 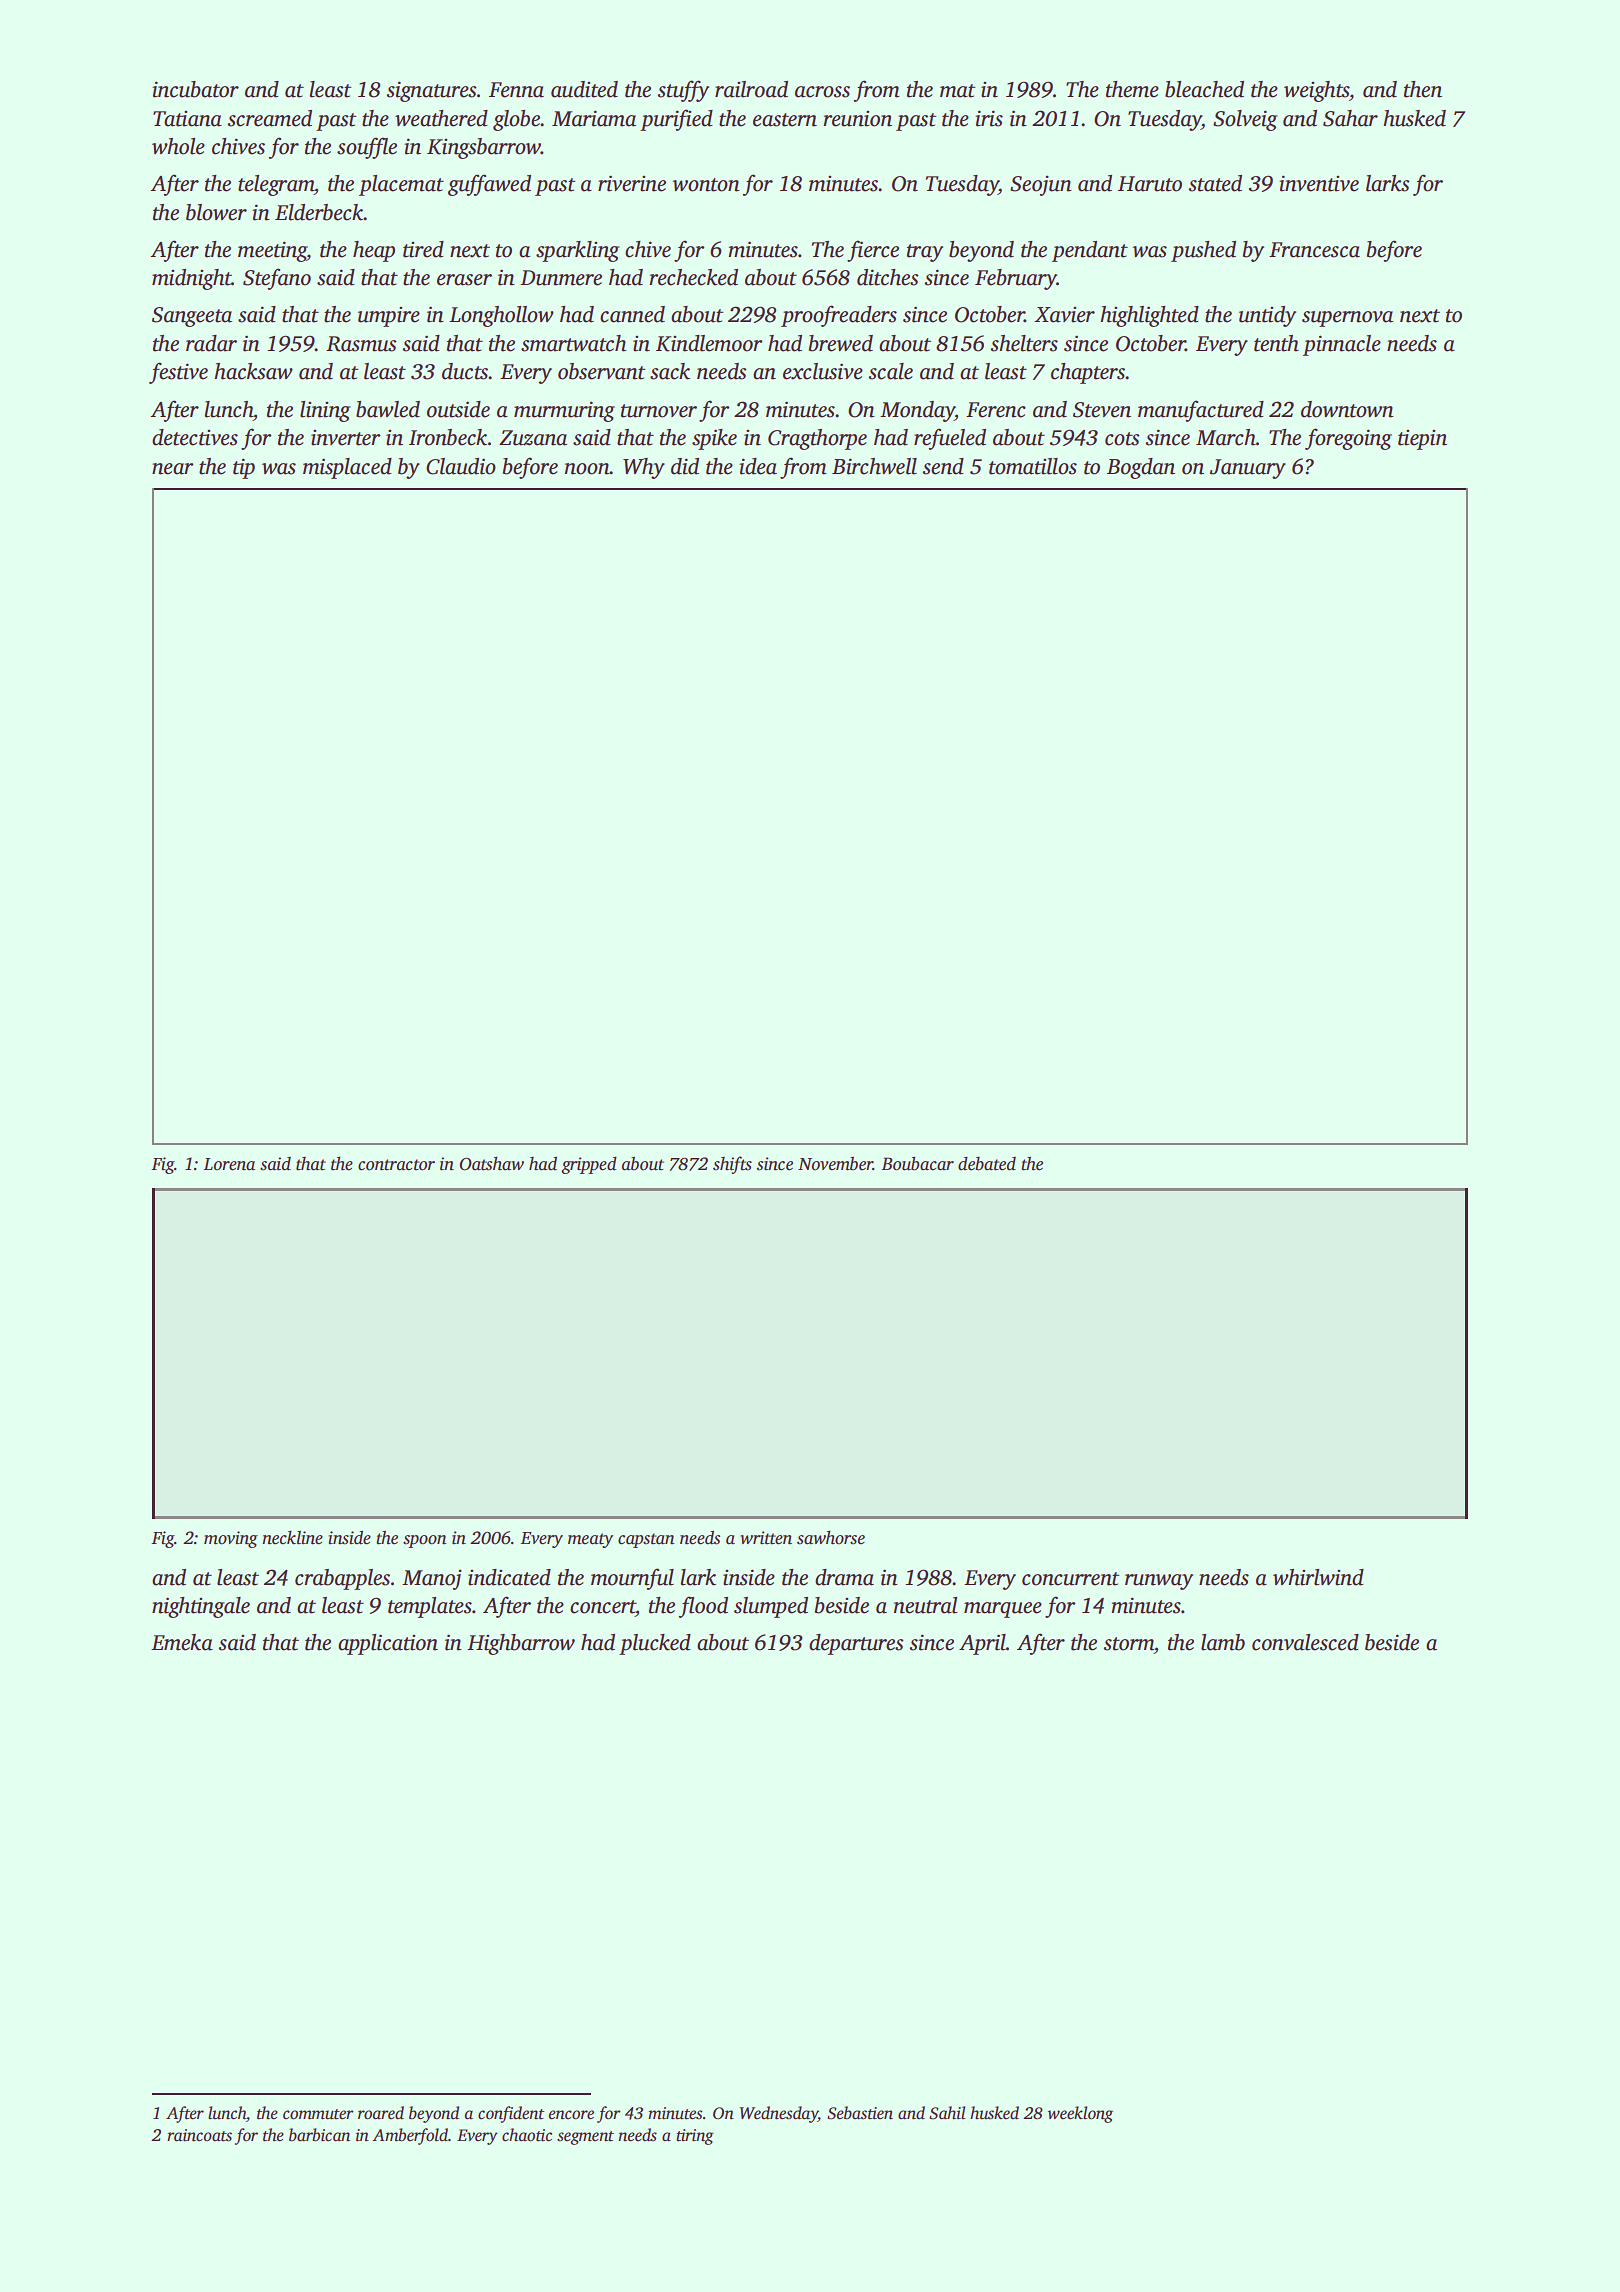 I want to click on debated, so click(x=987, y=1164).
